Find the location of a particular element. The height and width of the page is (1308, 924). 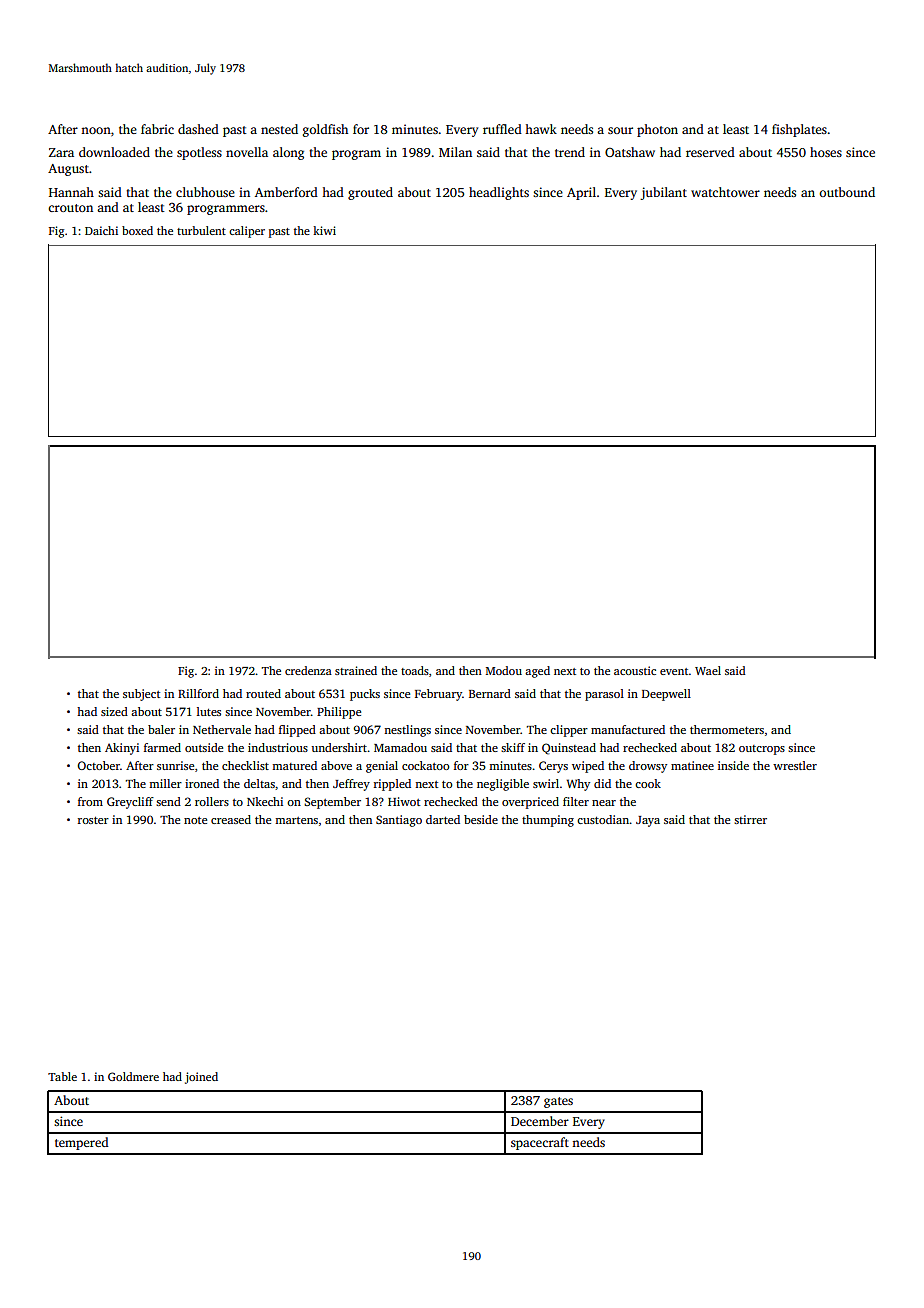

matinee is located at coordinates (692, 765).
